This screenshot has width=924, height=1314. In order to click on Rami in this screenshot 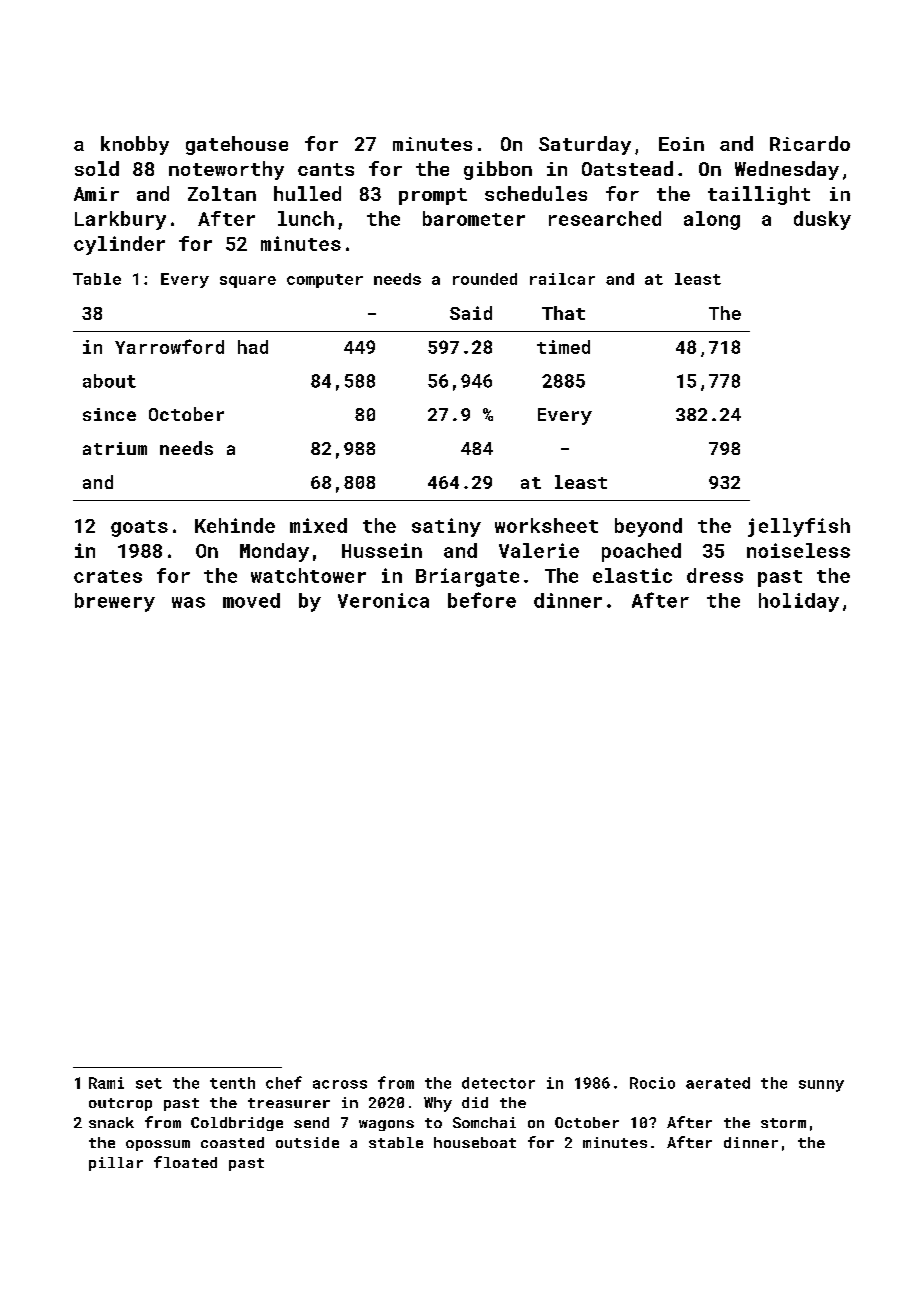, I will do `click(106, 1083)`.
